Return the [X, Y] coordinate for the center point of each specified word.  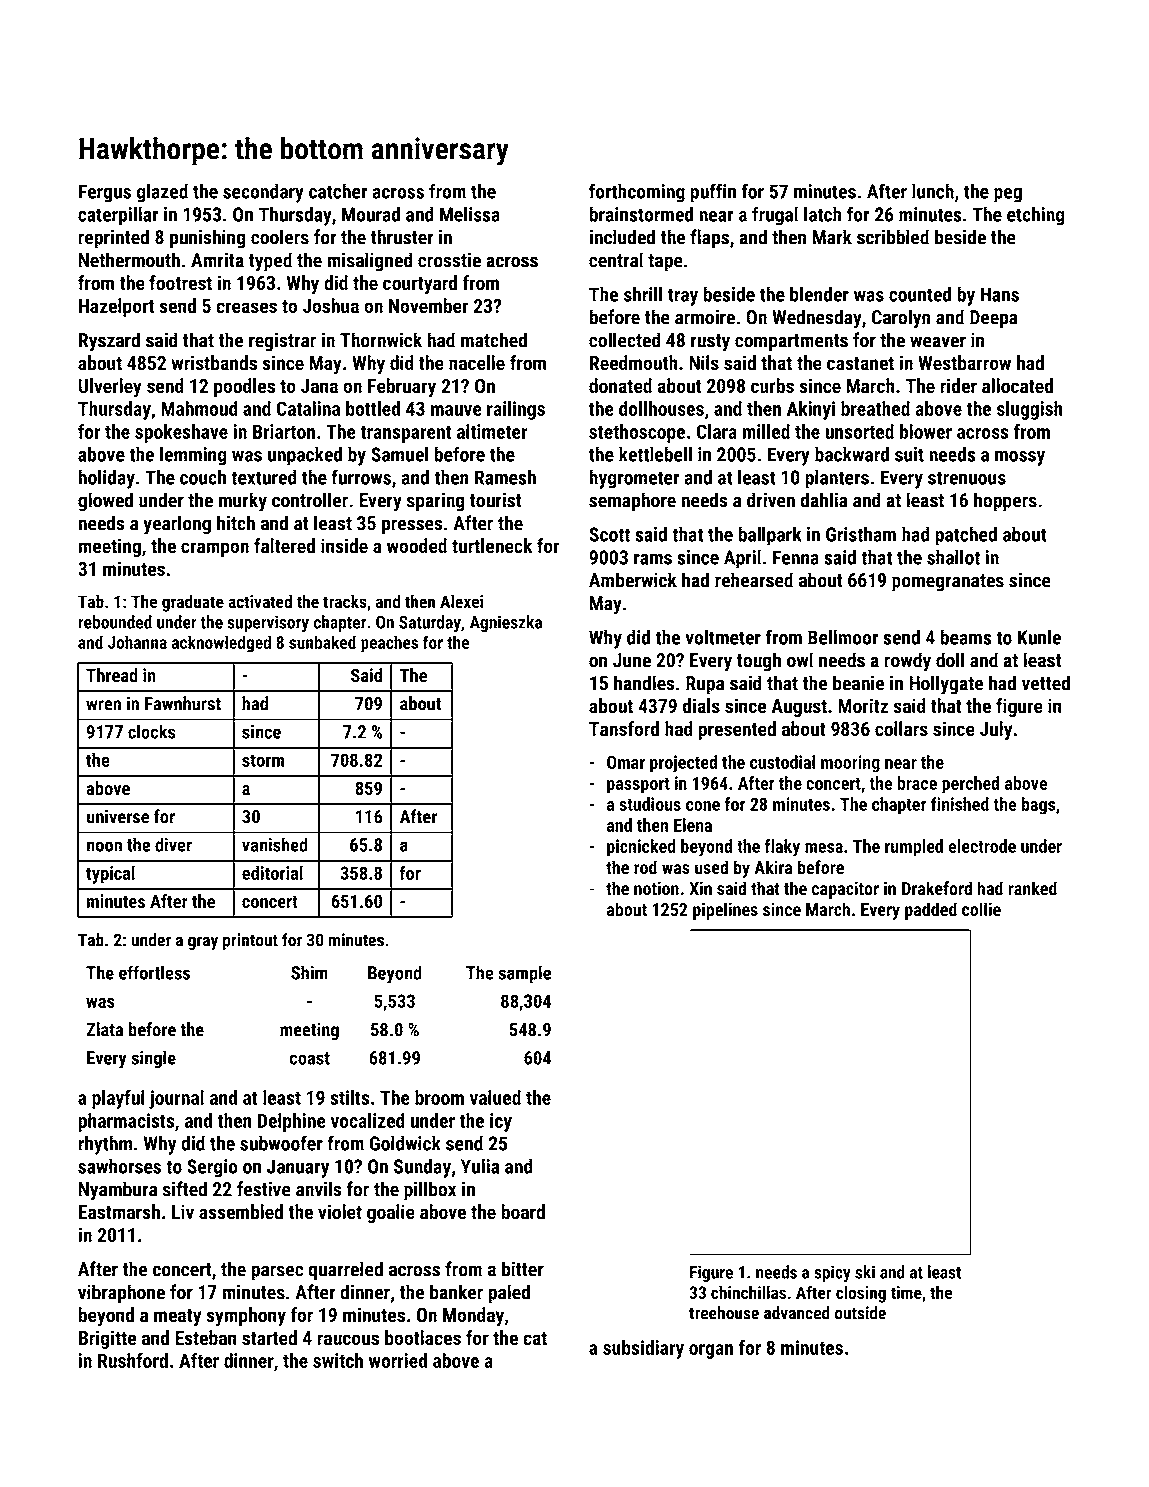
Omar [626, 762]
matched [494, 340]
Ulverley [110, 388]
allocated [1017, 386]
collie [981, 909]
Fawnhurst [183, 703]
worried [398, 1360]
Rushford [133, 1360]
